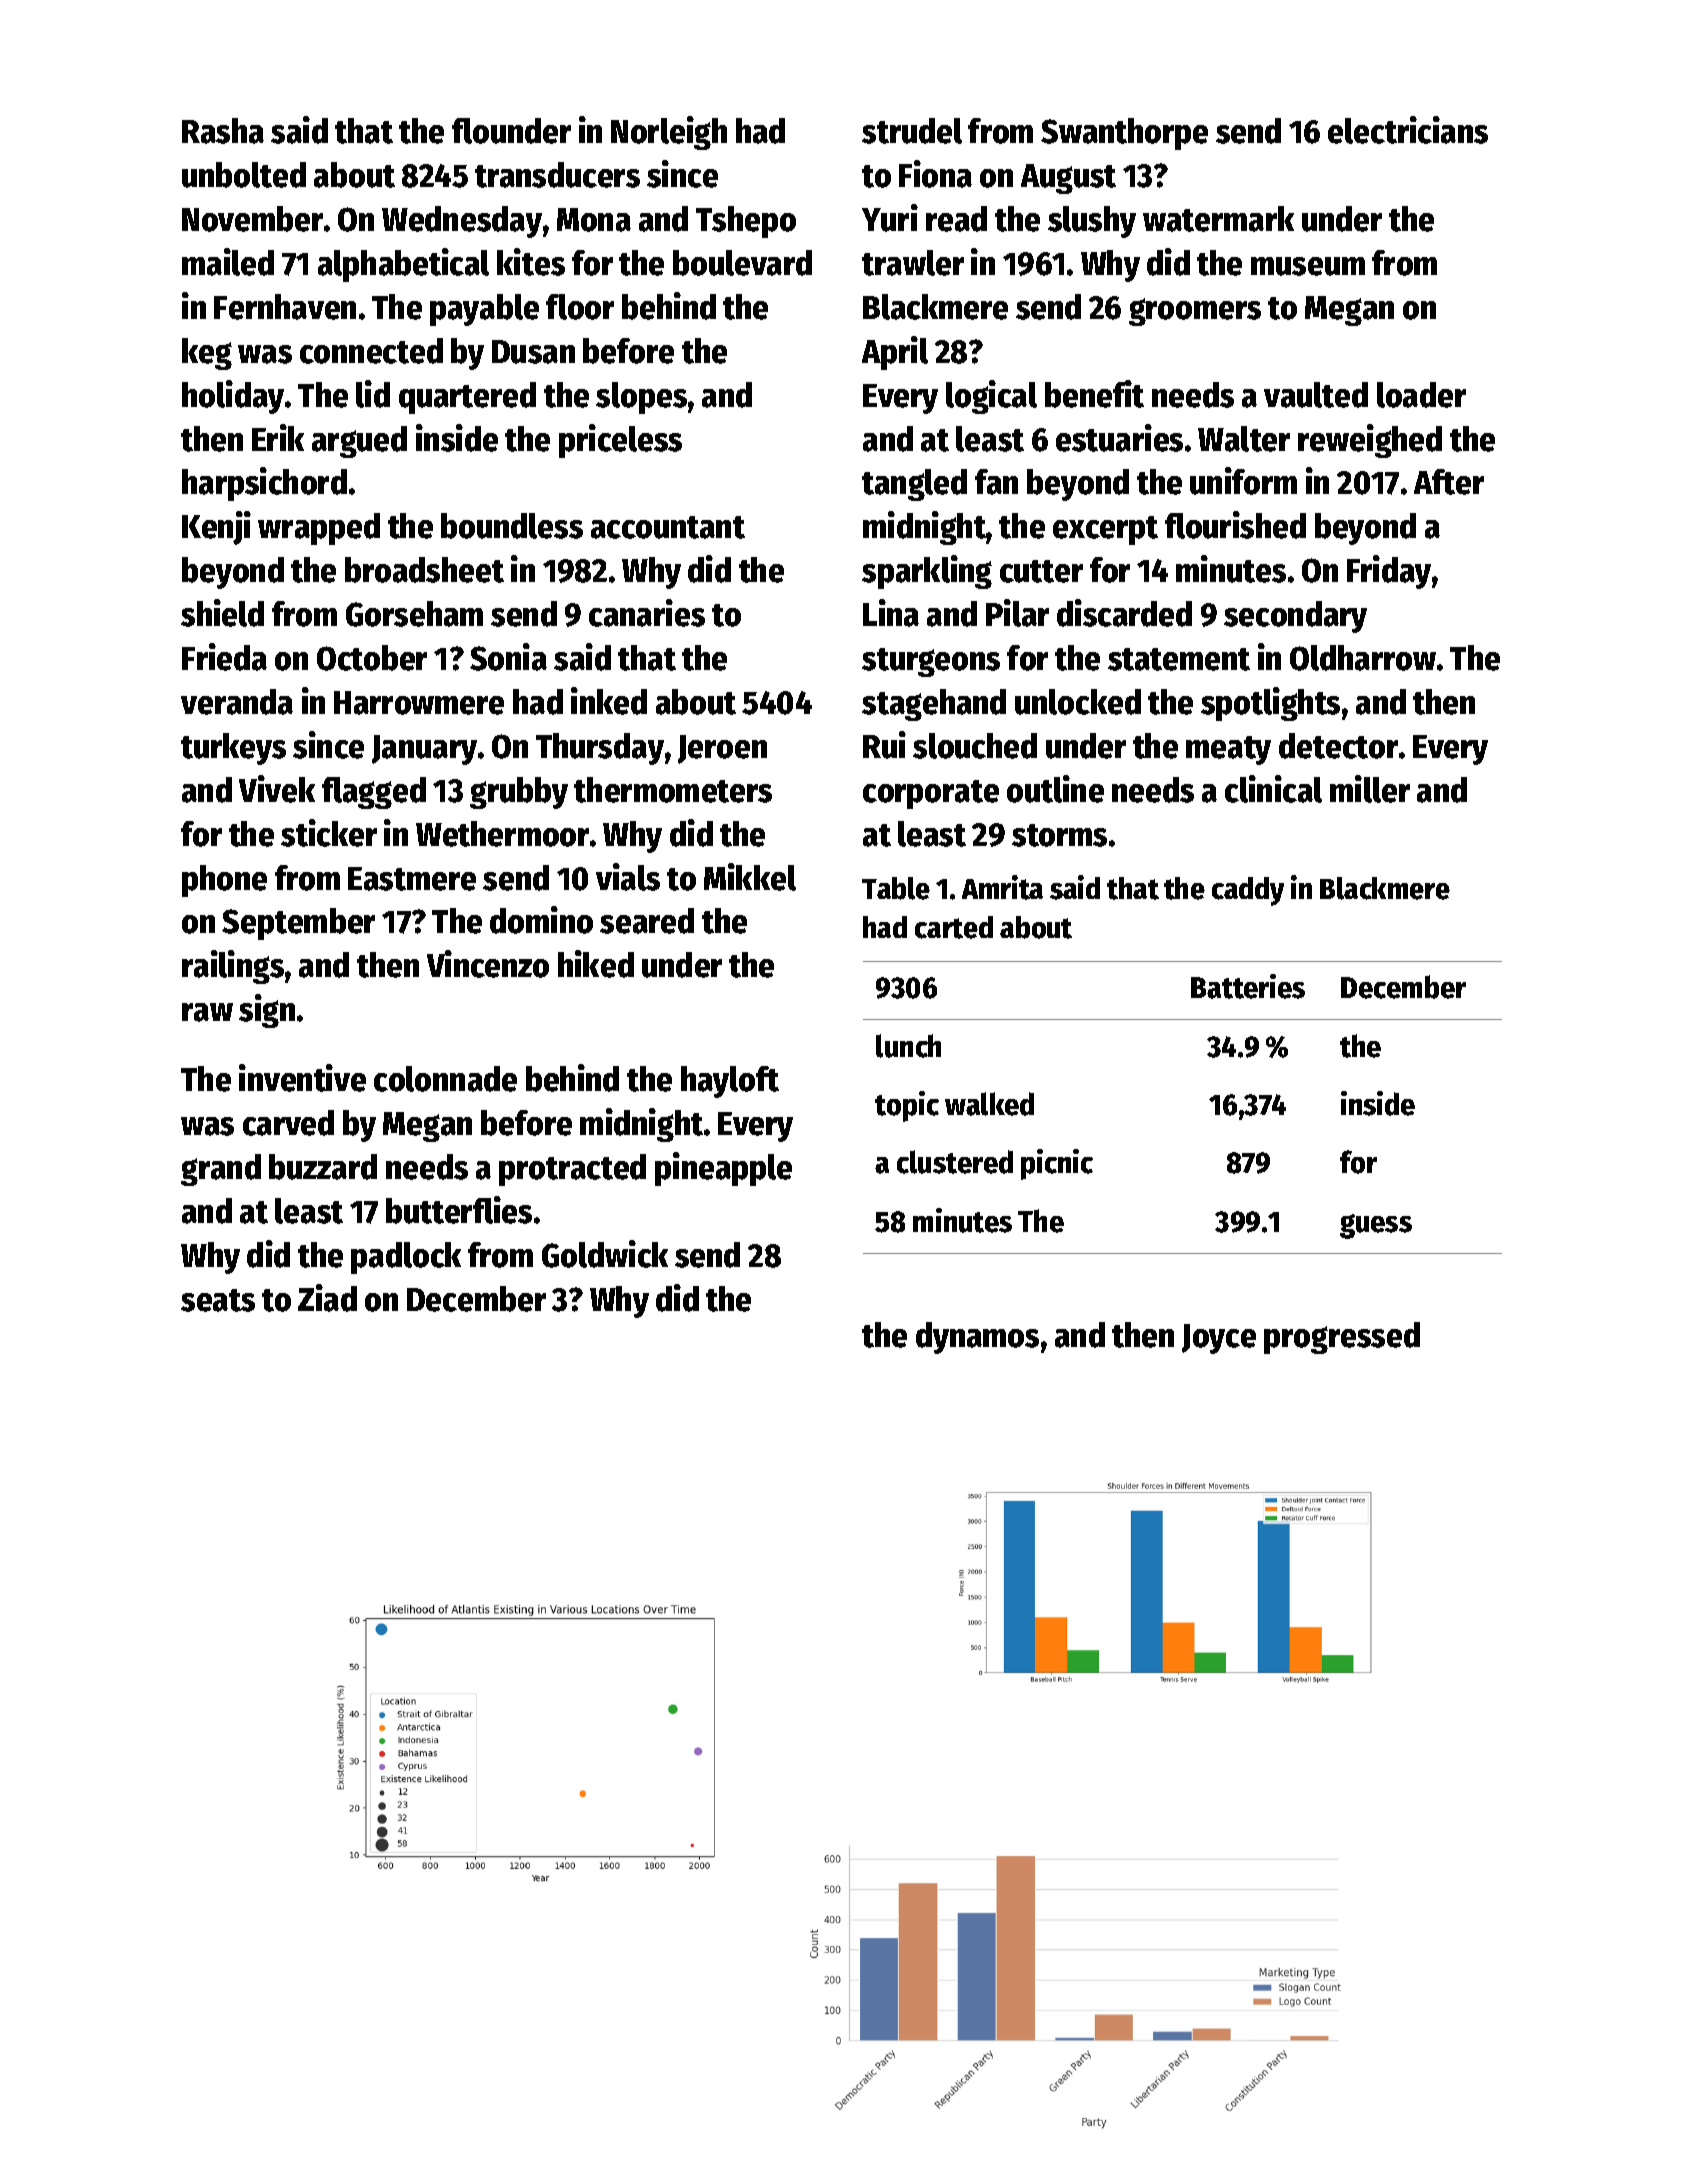 Image resolution: width=1683 pixels, height=2178 pixels. Describe the element at coordinates (218, 1300) in the screenshot. I see `seats` at that location.
